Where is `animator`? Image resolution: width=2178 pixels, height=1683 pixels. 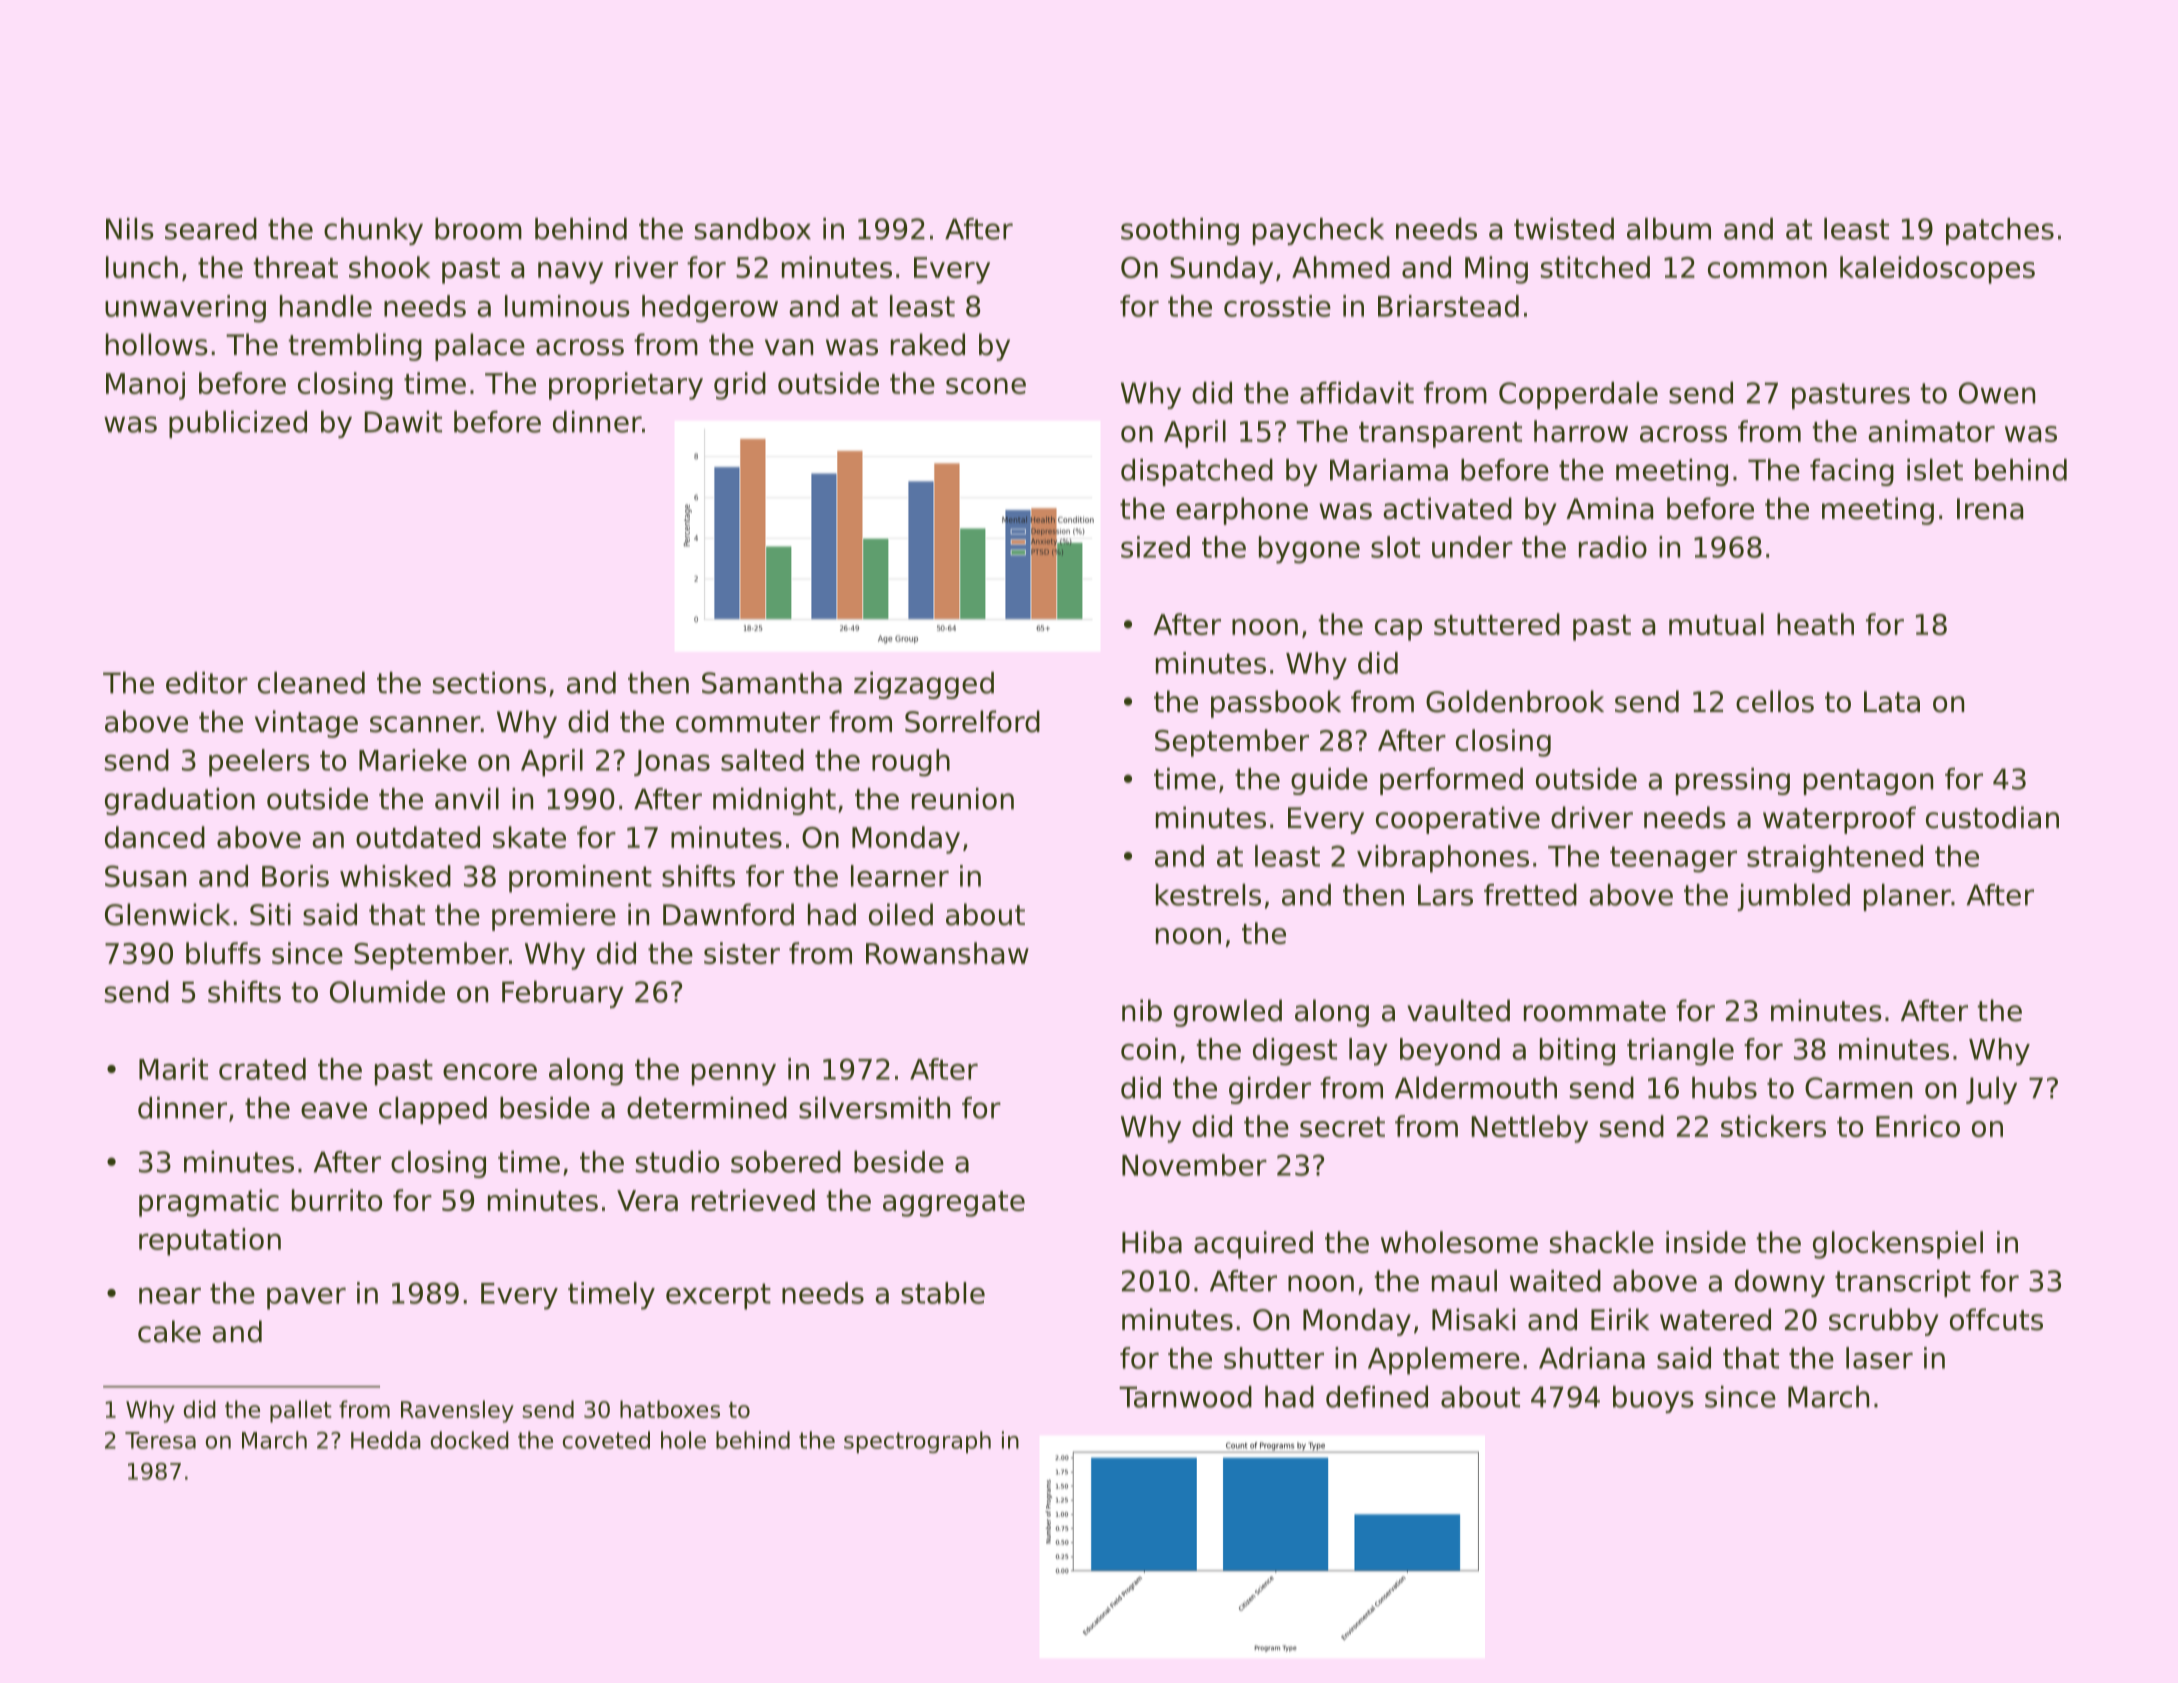 animator is located at coordinates (1931, 431).
